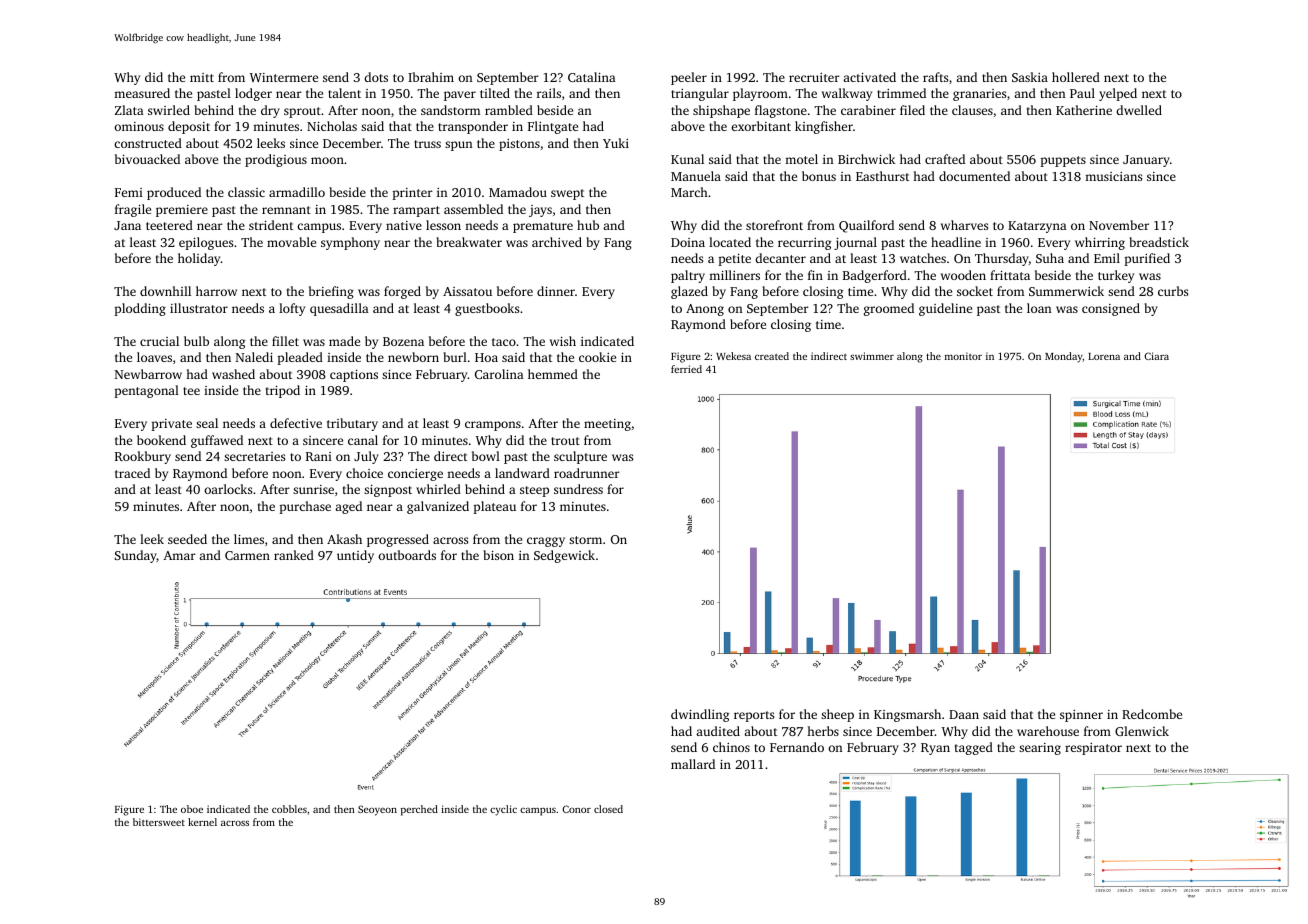  I want to click on closed, so click(608, 809).
